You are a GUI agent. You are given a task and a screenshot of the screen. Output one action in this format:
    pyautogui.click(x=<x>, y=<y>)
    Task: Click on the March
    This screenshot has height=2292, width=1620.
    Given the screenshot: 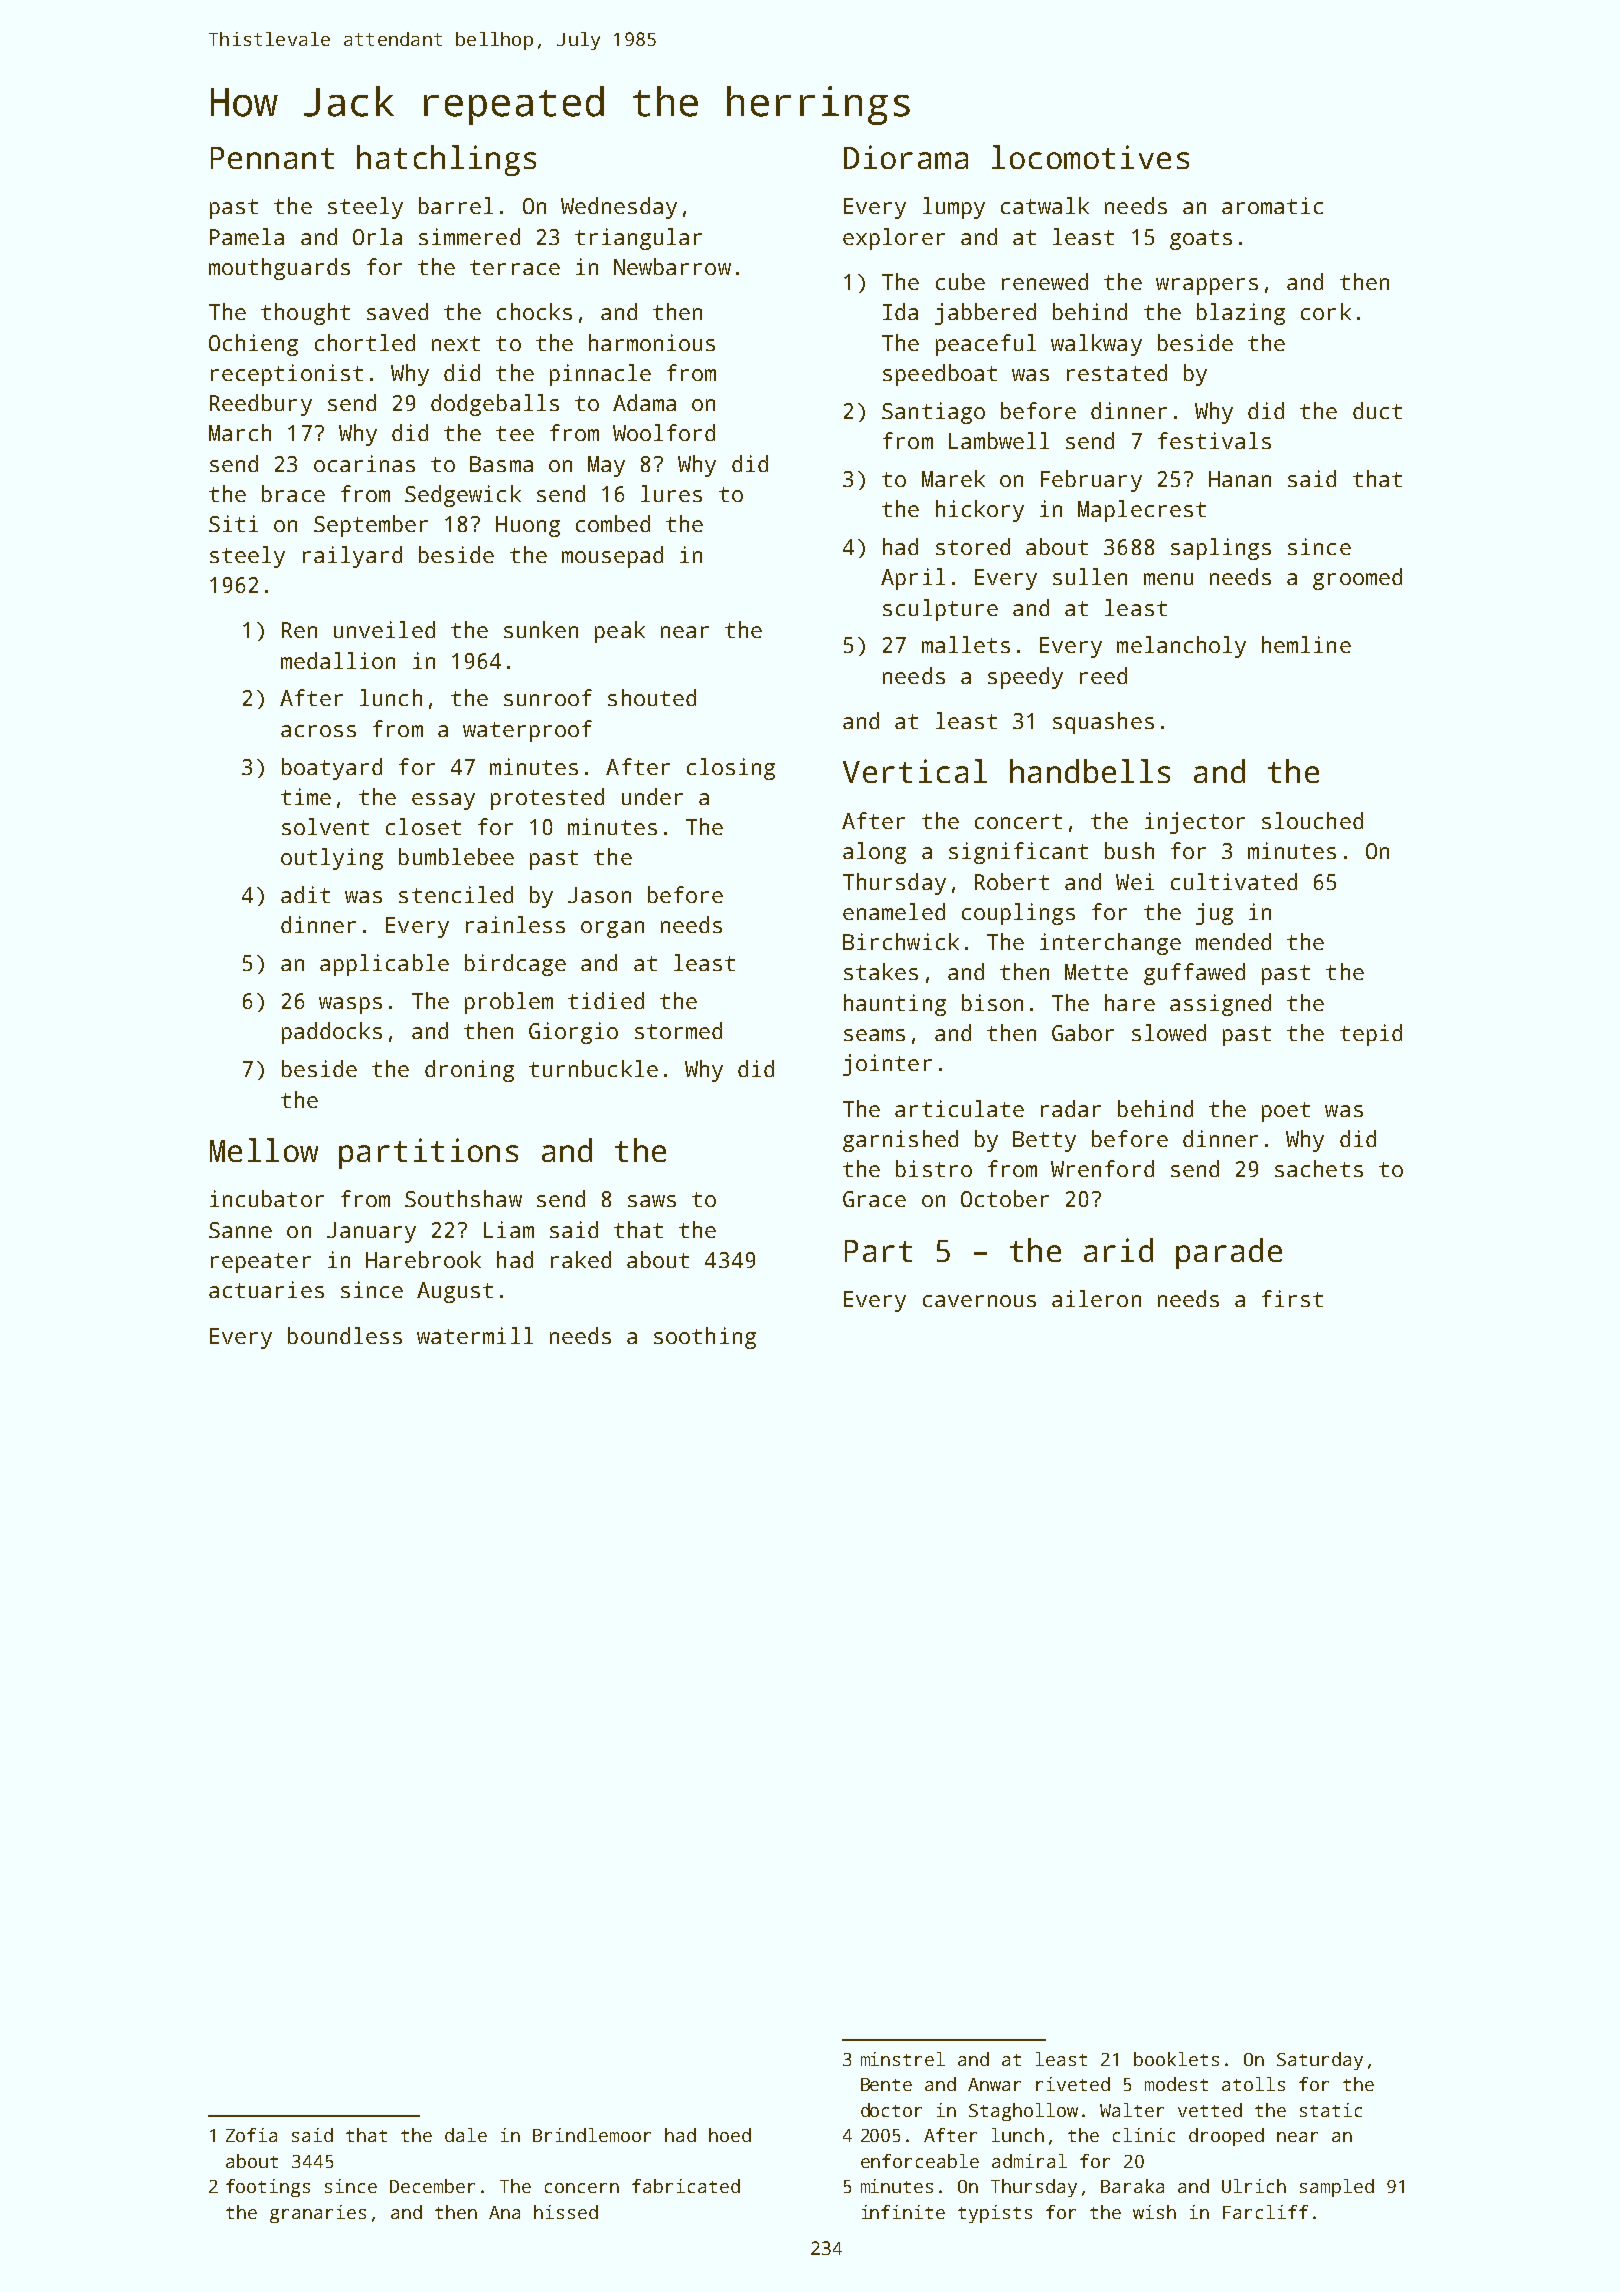 What is the action you would take?
    pyautogui.click(x=240, y=432)
